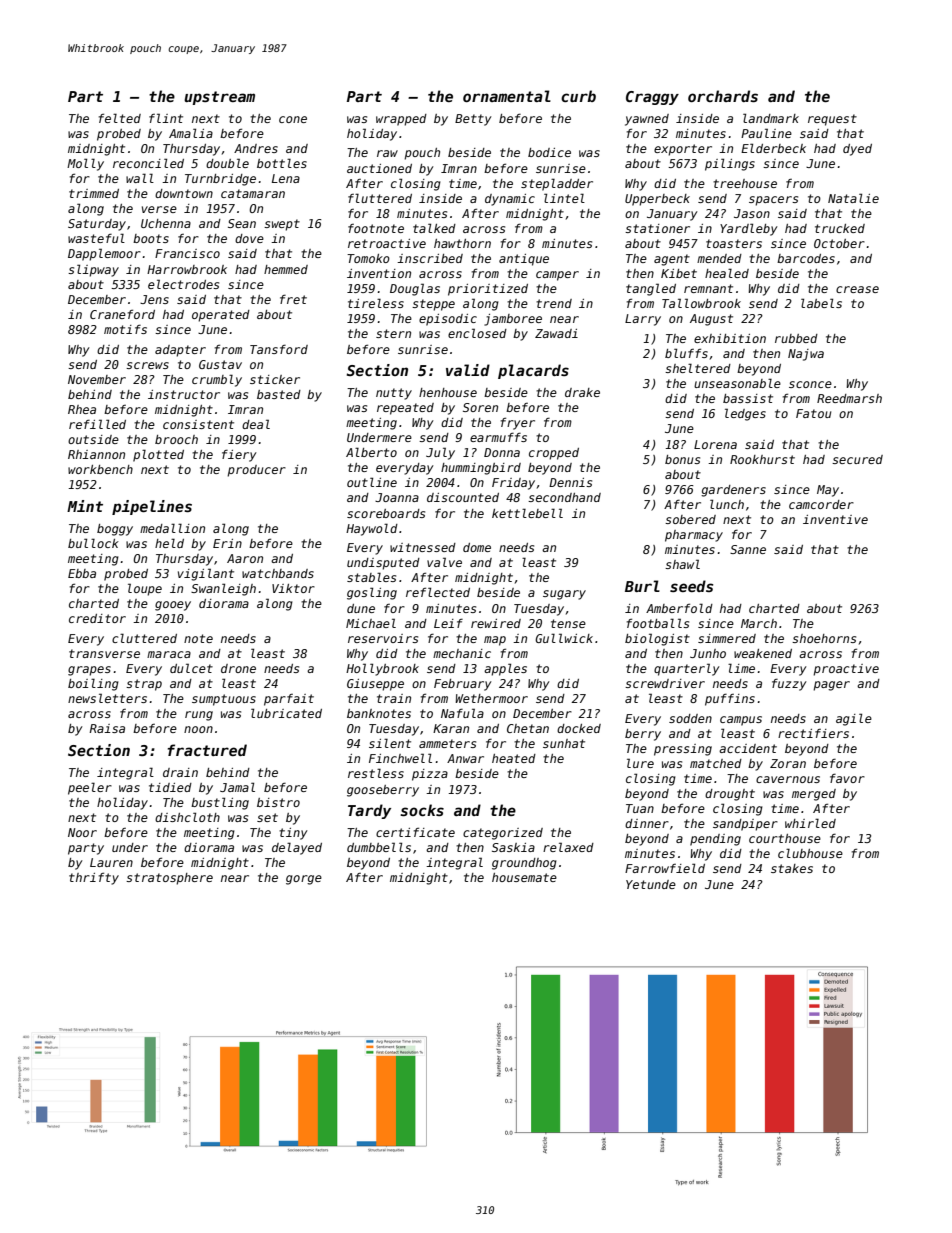 The height and width of the screenshot is (1233, 952). What do you see at coordinates (857, 289) in the screenshot?
I see `crease` at bounding box center [857, 289].
